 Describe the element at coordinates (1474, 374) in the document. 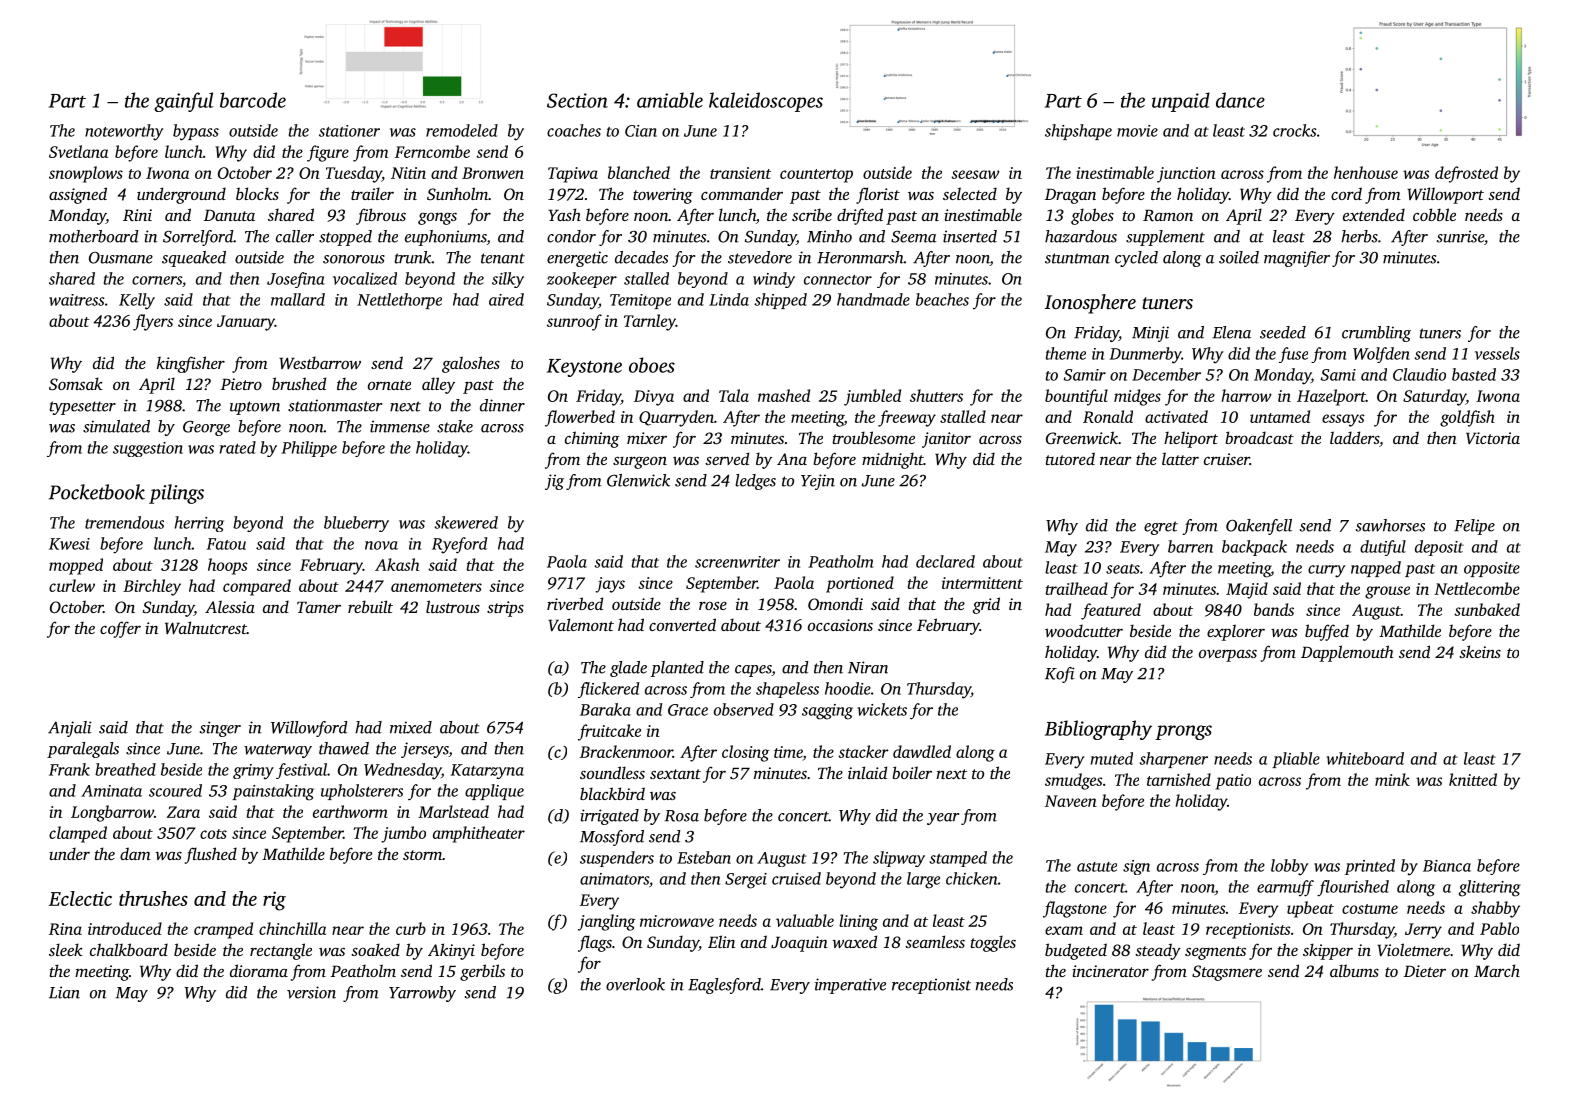

I see `basted` at that location.
